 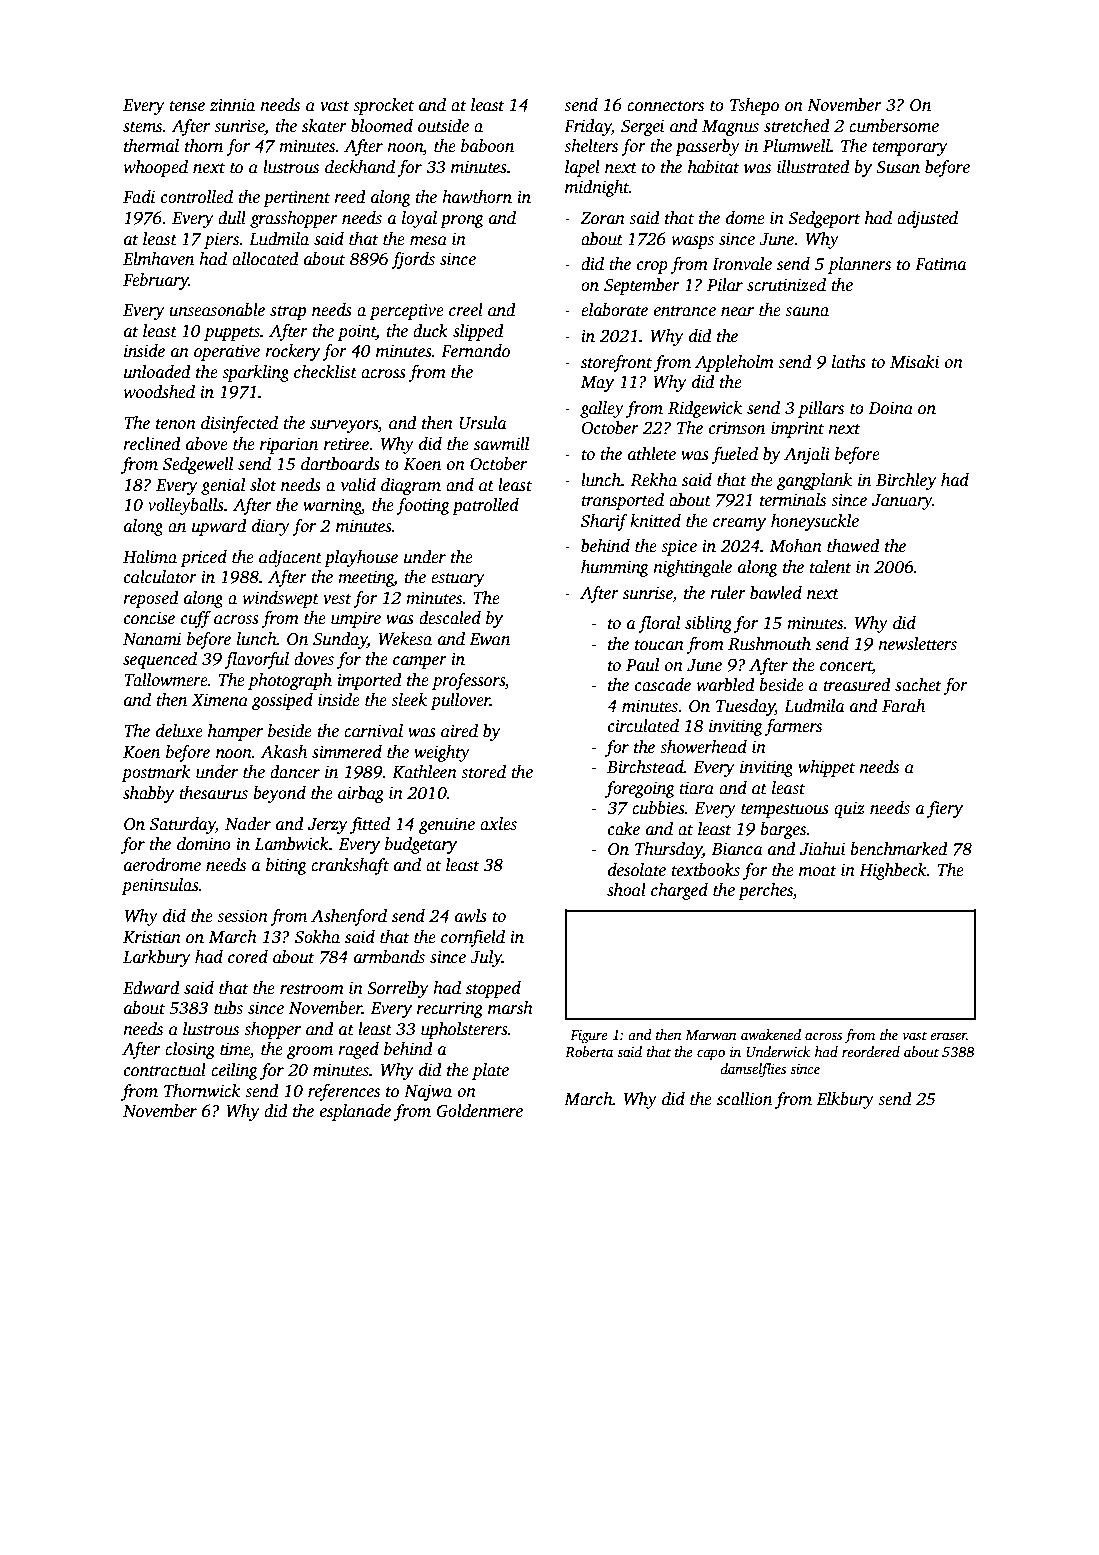 I want to click on Elkbury, so click(x=845, y=1100).
